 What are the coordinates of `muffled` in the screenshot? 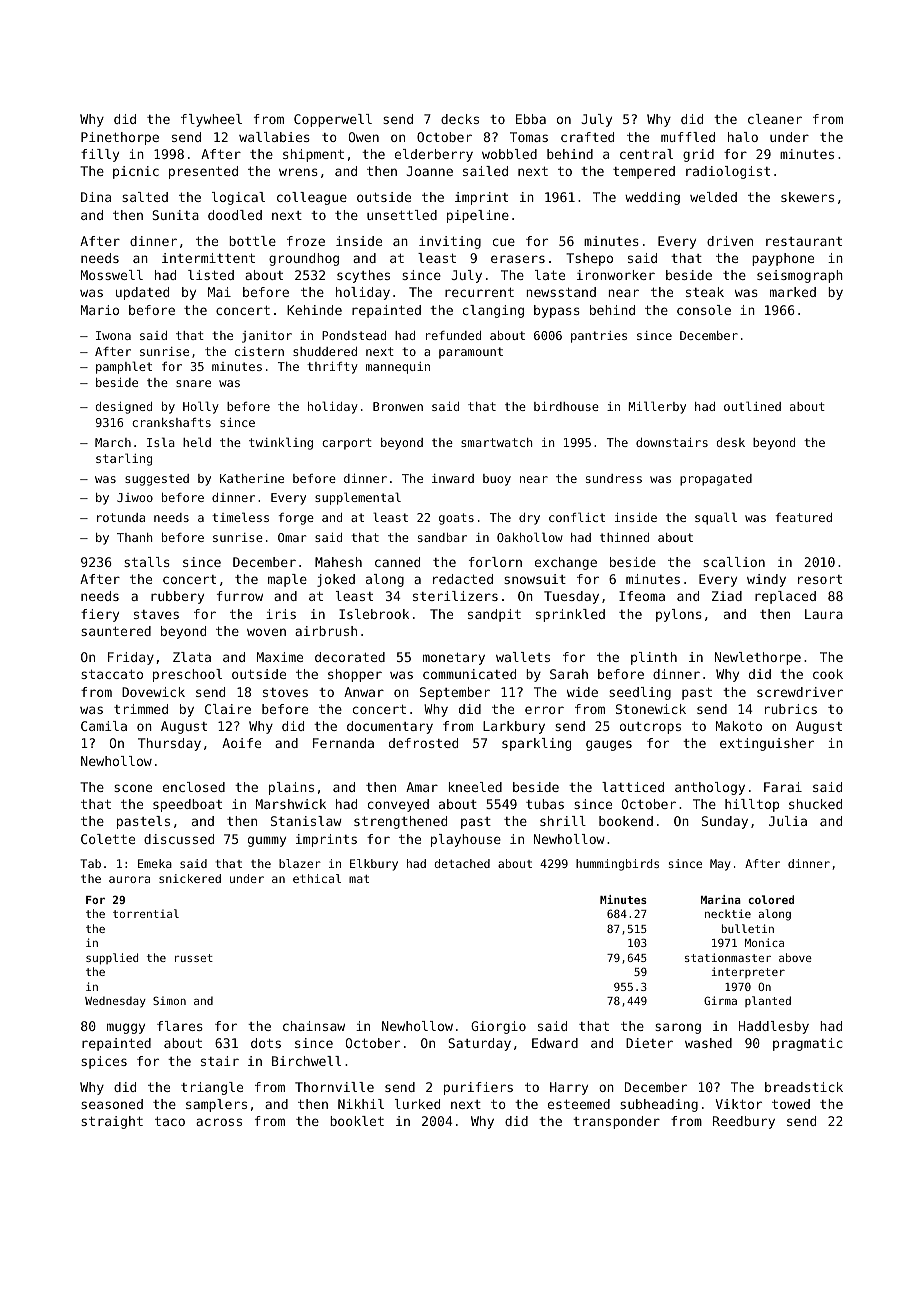 It's located at (688, 137).
